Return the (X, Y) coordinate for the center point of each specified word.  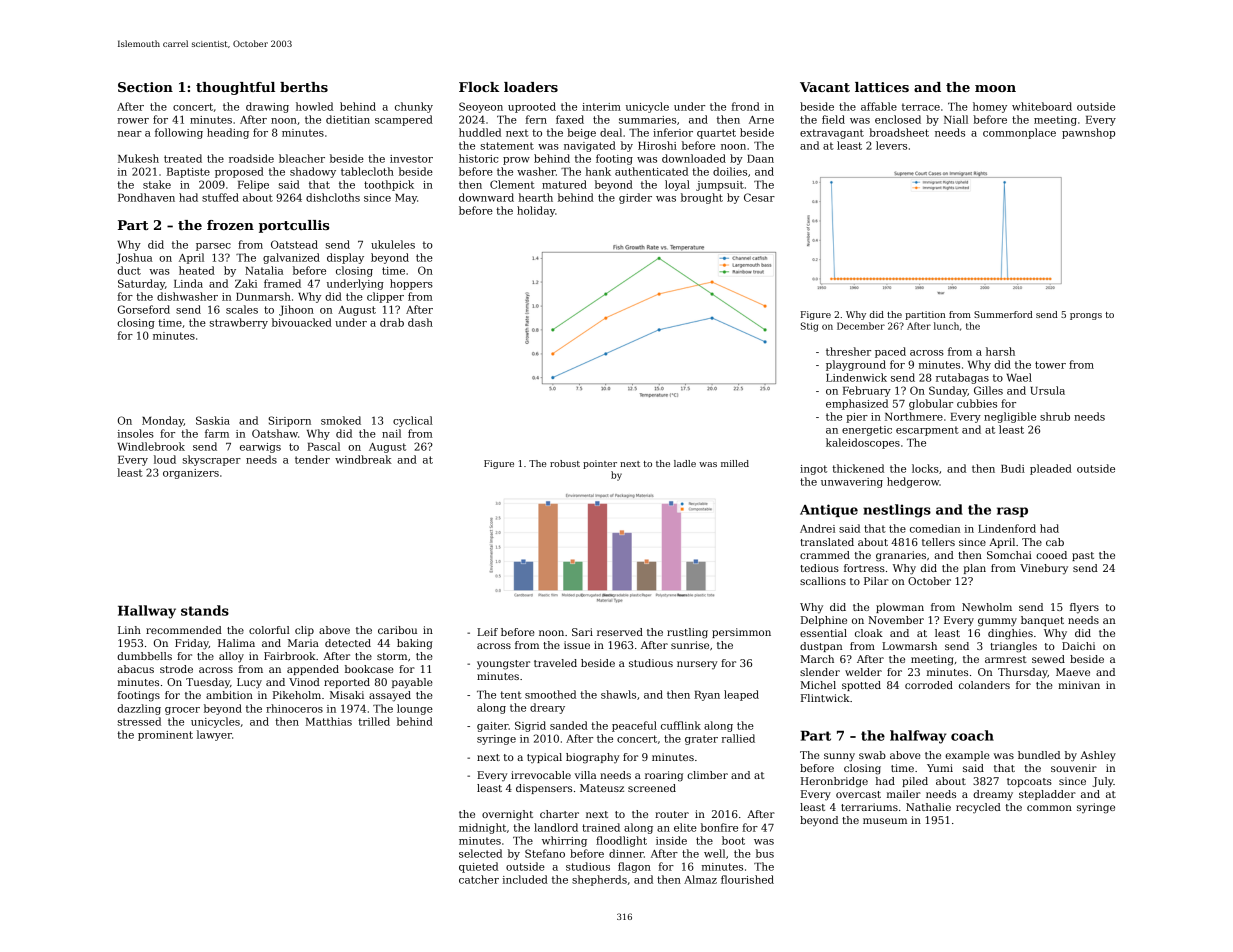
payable (412, 683)
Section (145, 87)
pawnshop (1088, 133)
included (525, 879)
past (1083, 556)
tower (1050, 365)
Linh (129, 630)
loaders (531, 87)
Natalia (264, 270)
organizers (191, 474)
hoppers (411, 284)
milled (735, 463)
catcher (479, 879)
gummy (997, 622)
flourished (747, 879)
